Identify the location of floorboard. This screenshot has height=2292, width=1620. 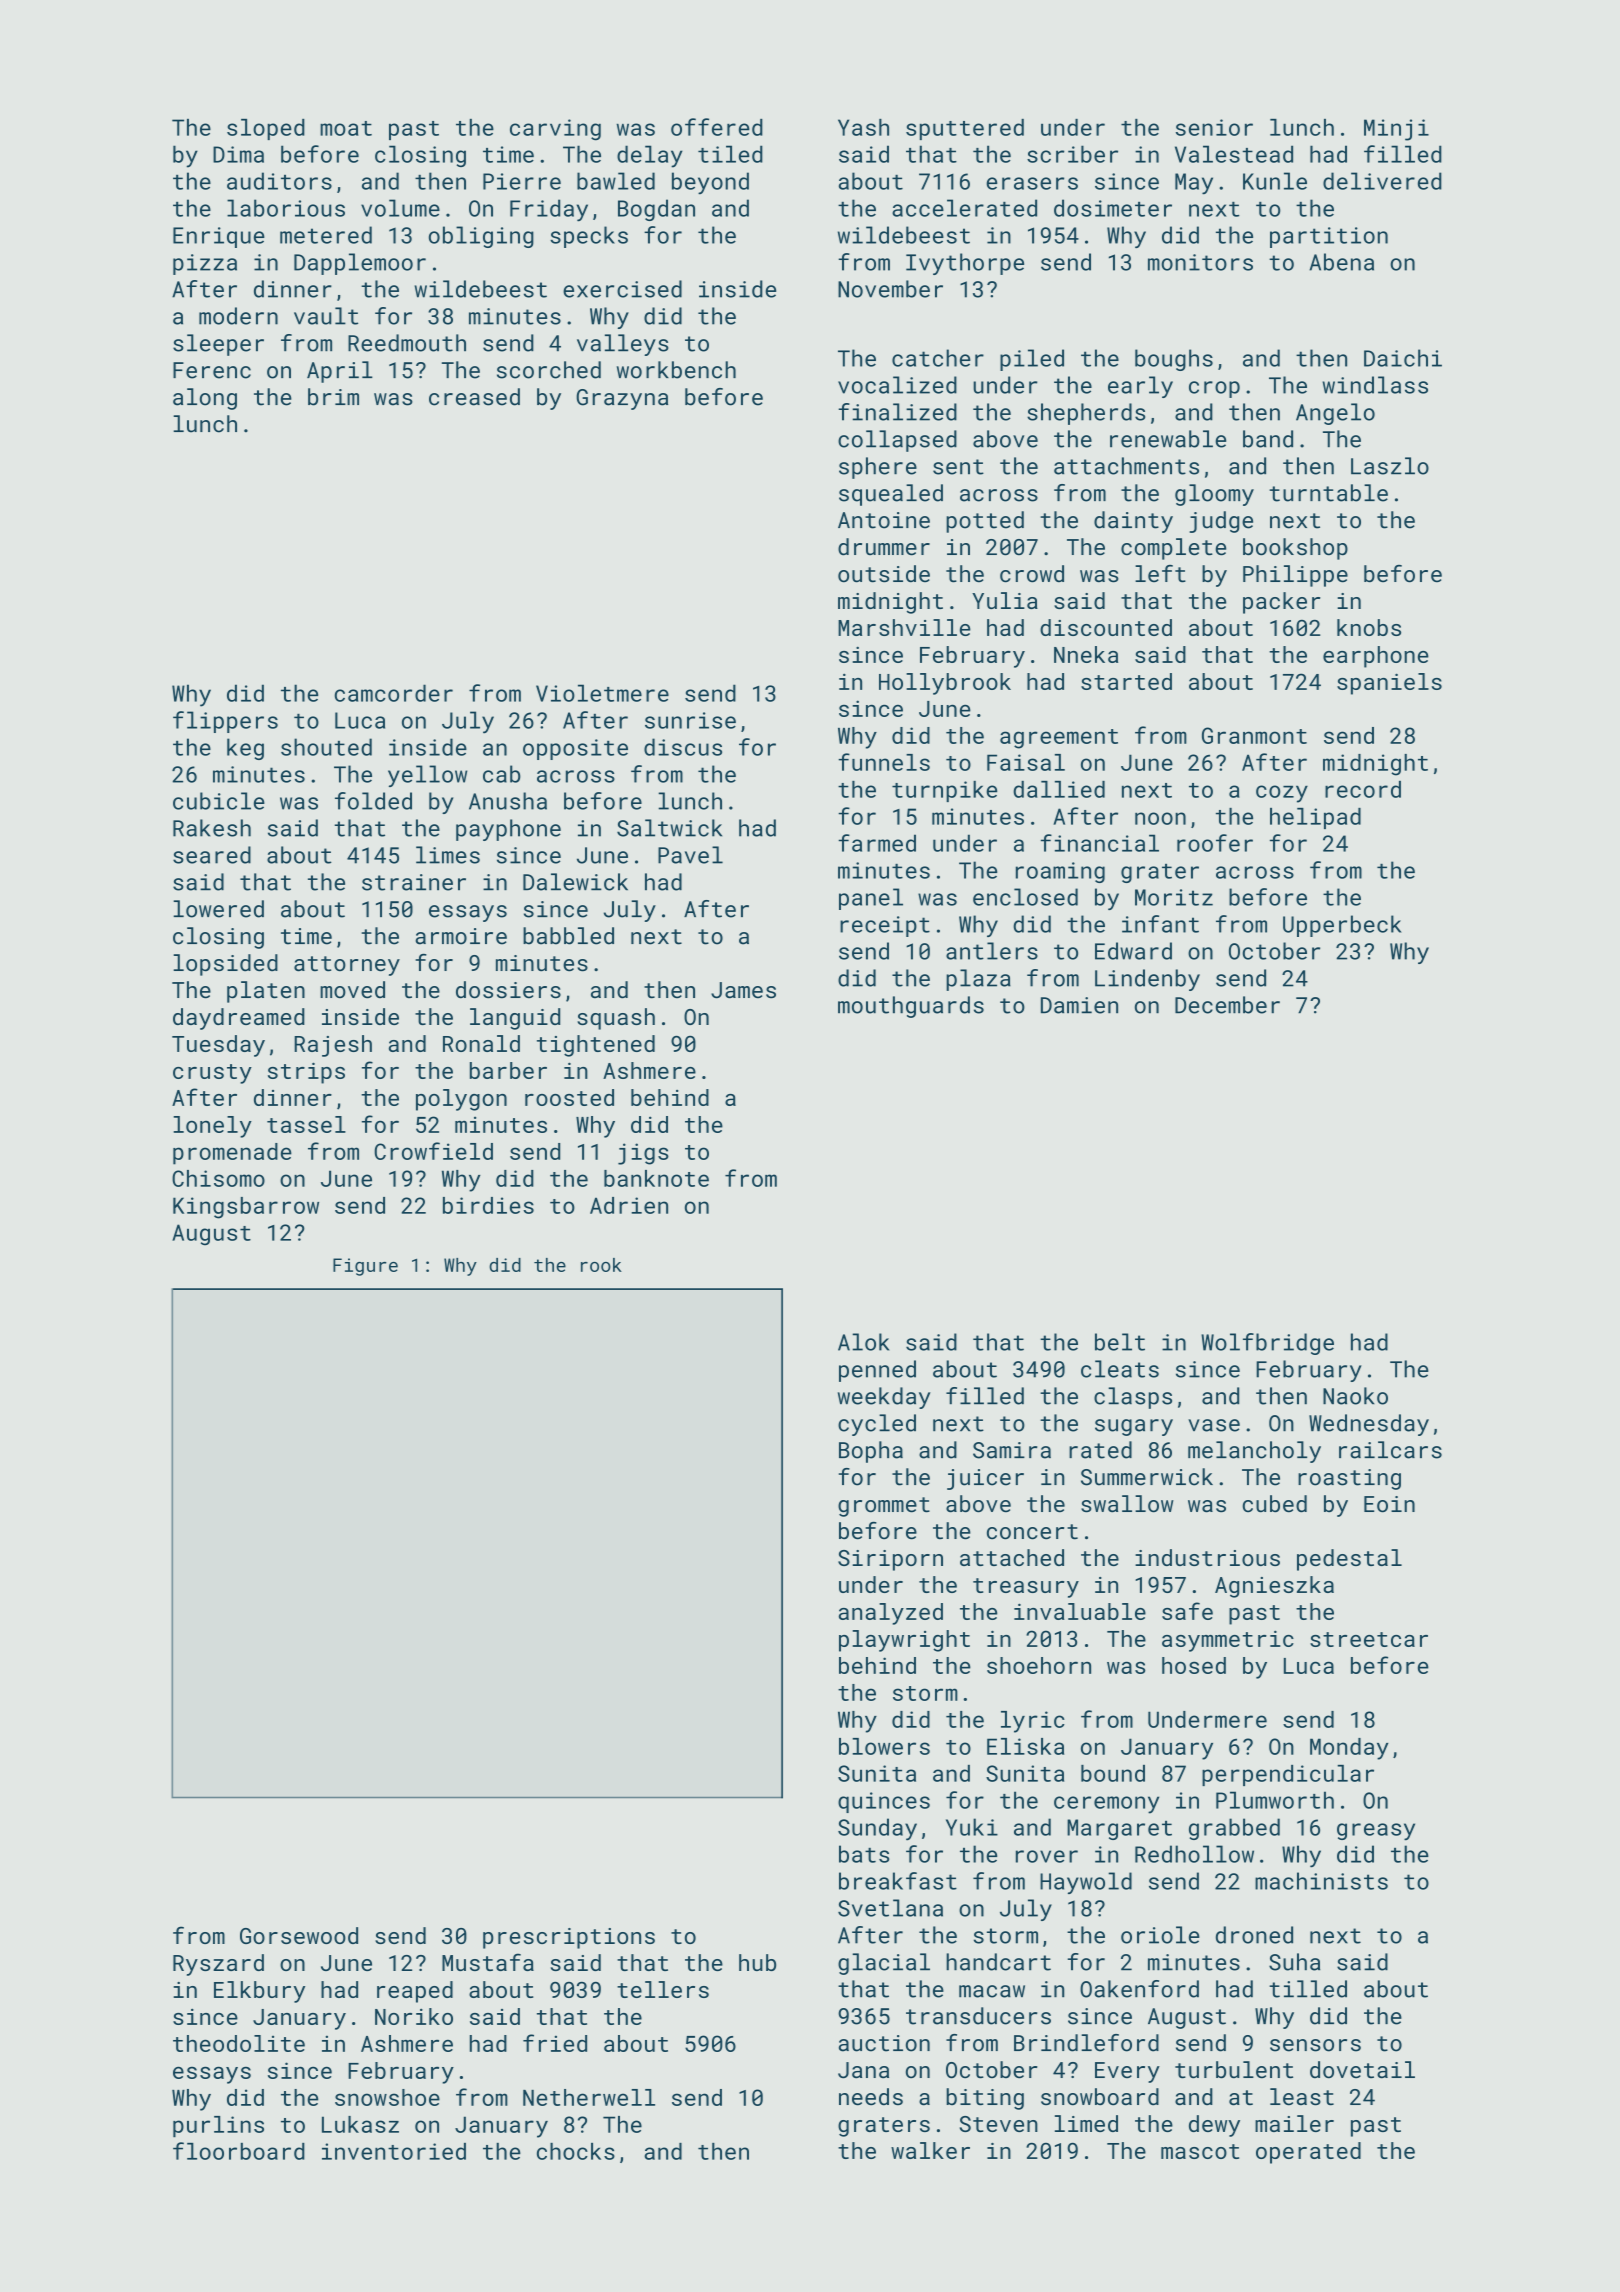
(239, 2151).
